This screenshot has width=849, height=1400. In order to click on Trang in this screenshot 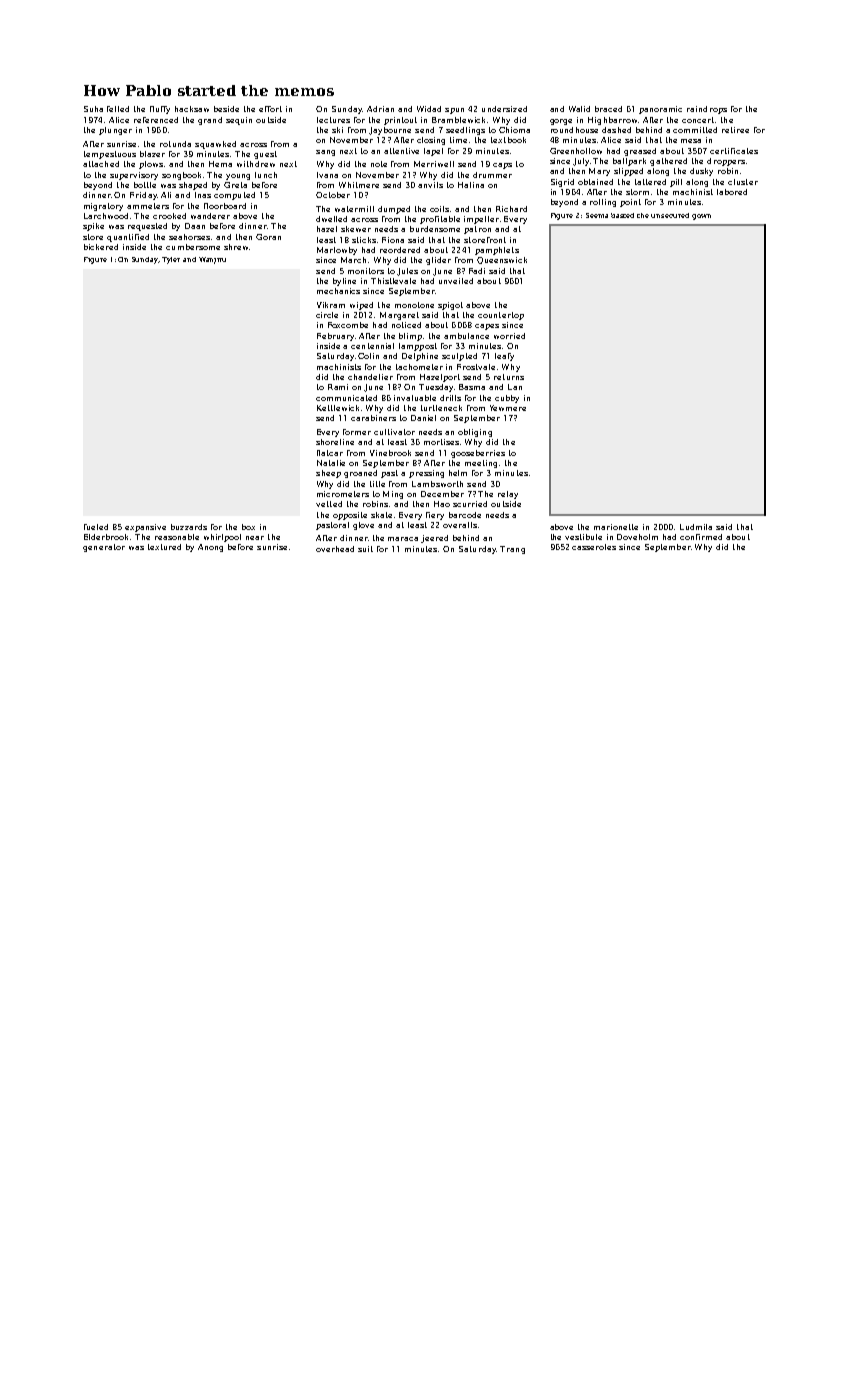, I will do `click(512, 550)`.
